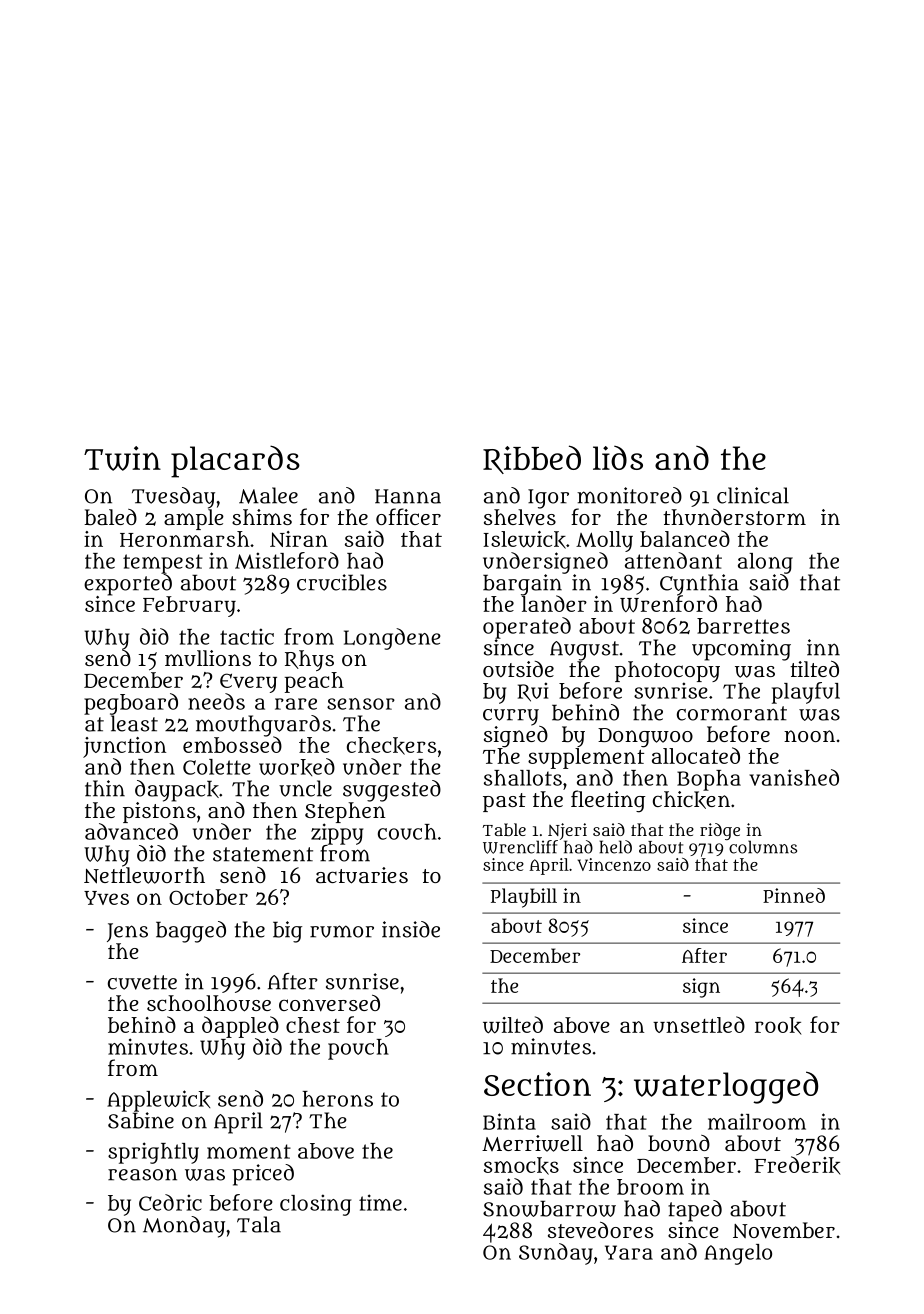 This screenshot has height=1314, width=924. Describe the element at coordinates (240, 1027) in the screenshot. I see `dappled` at that location.
